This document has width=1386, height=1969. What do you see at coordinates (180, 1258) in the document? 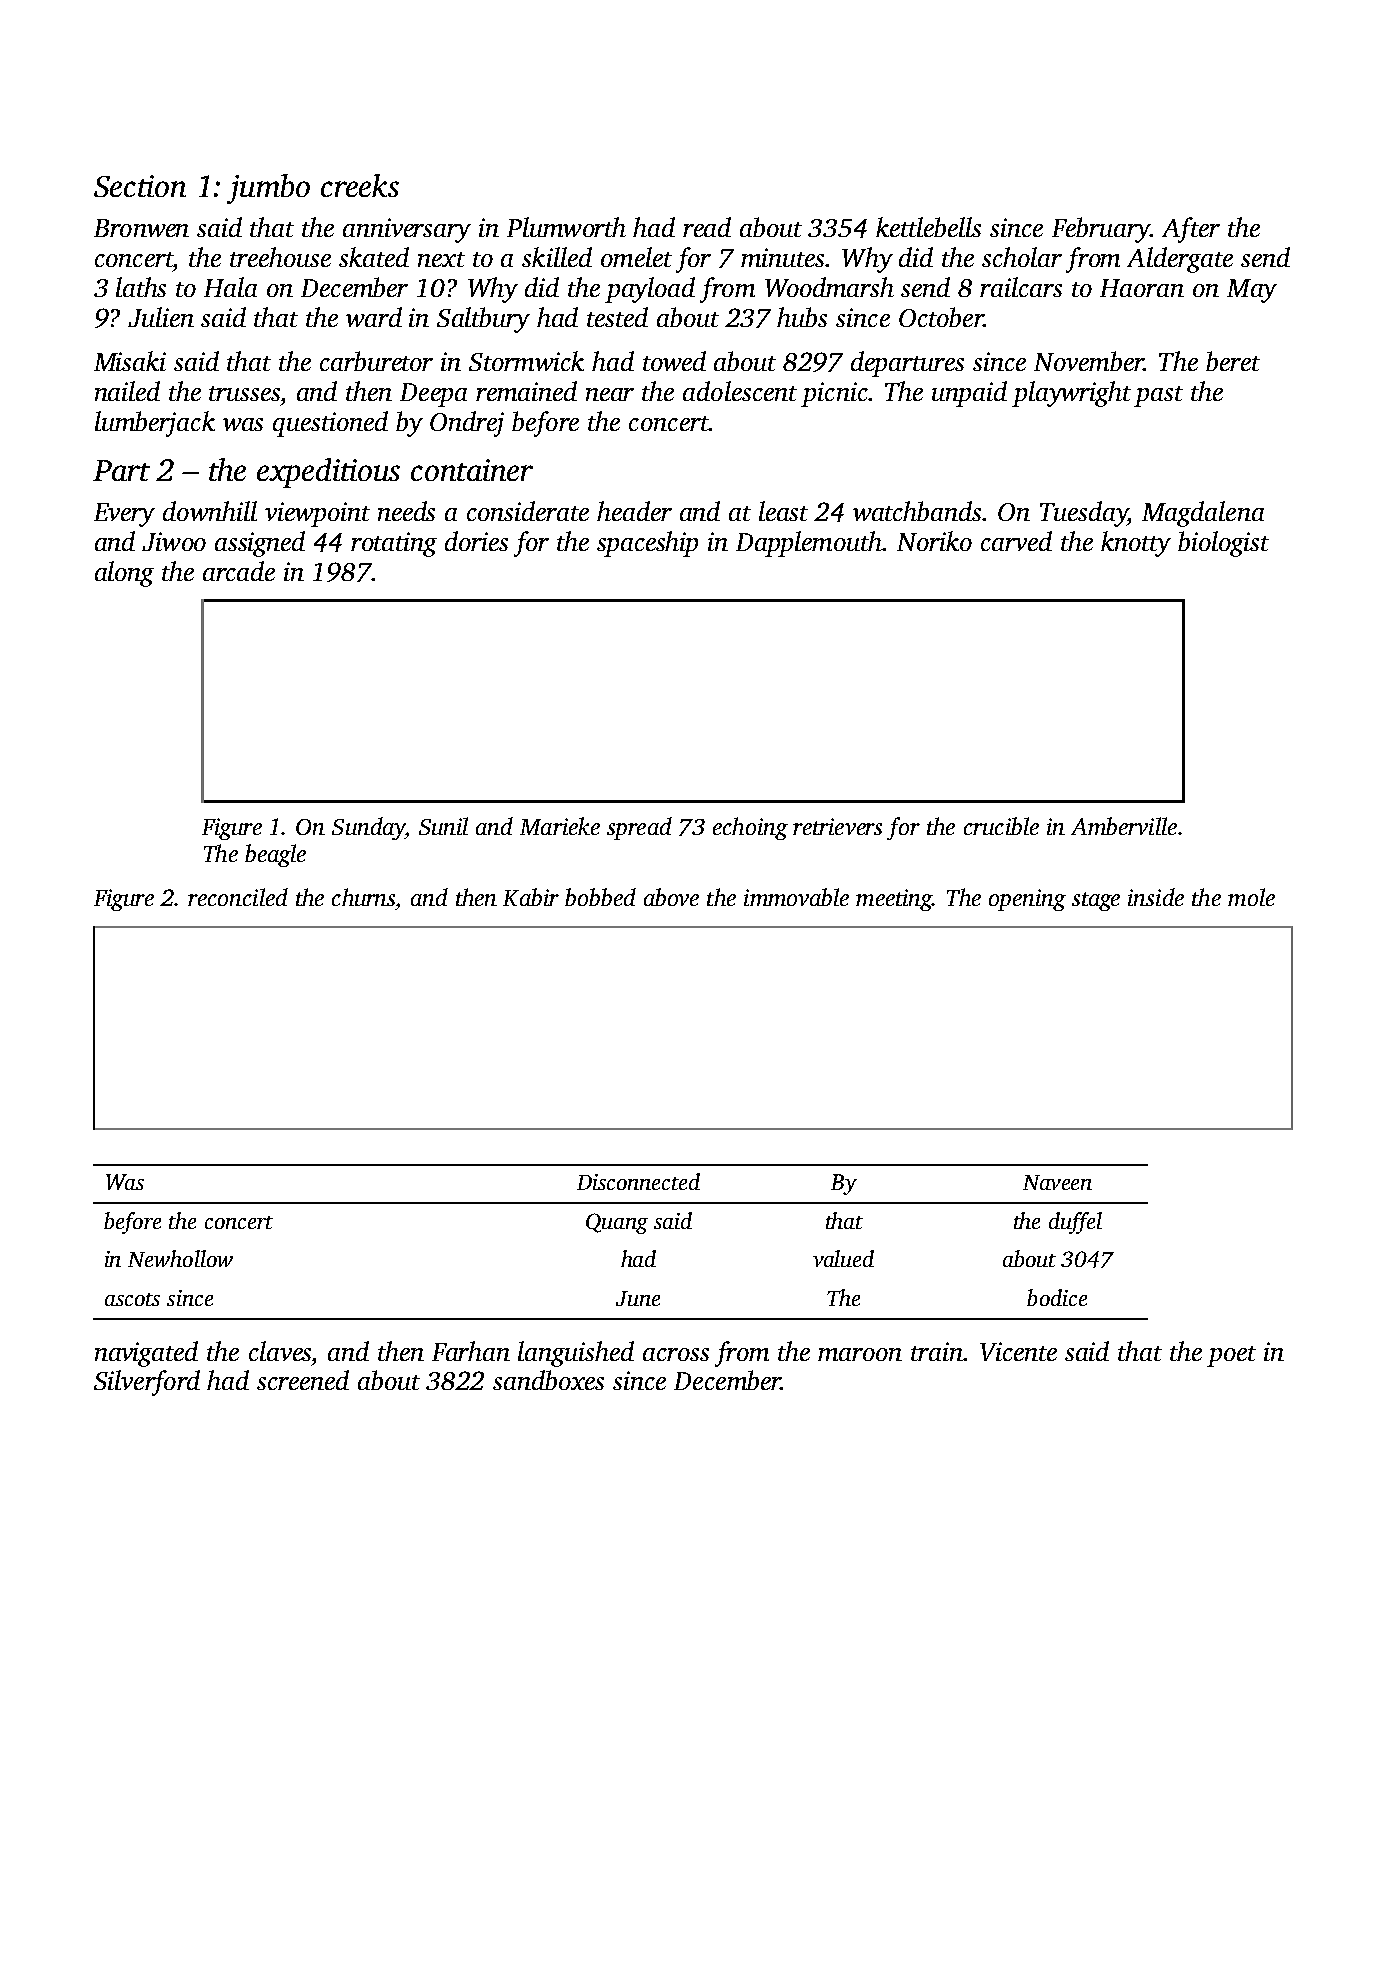
I see `Newhollow` at bounding box center [180, 1258].
